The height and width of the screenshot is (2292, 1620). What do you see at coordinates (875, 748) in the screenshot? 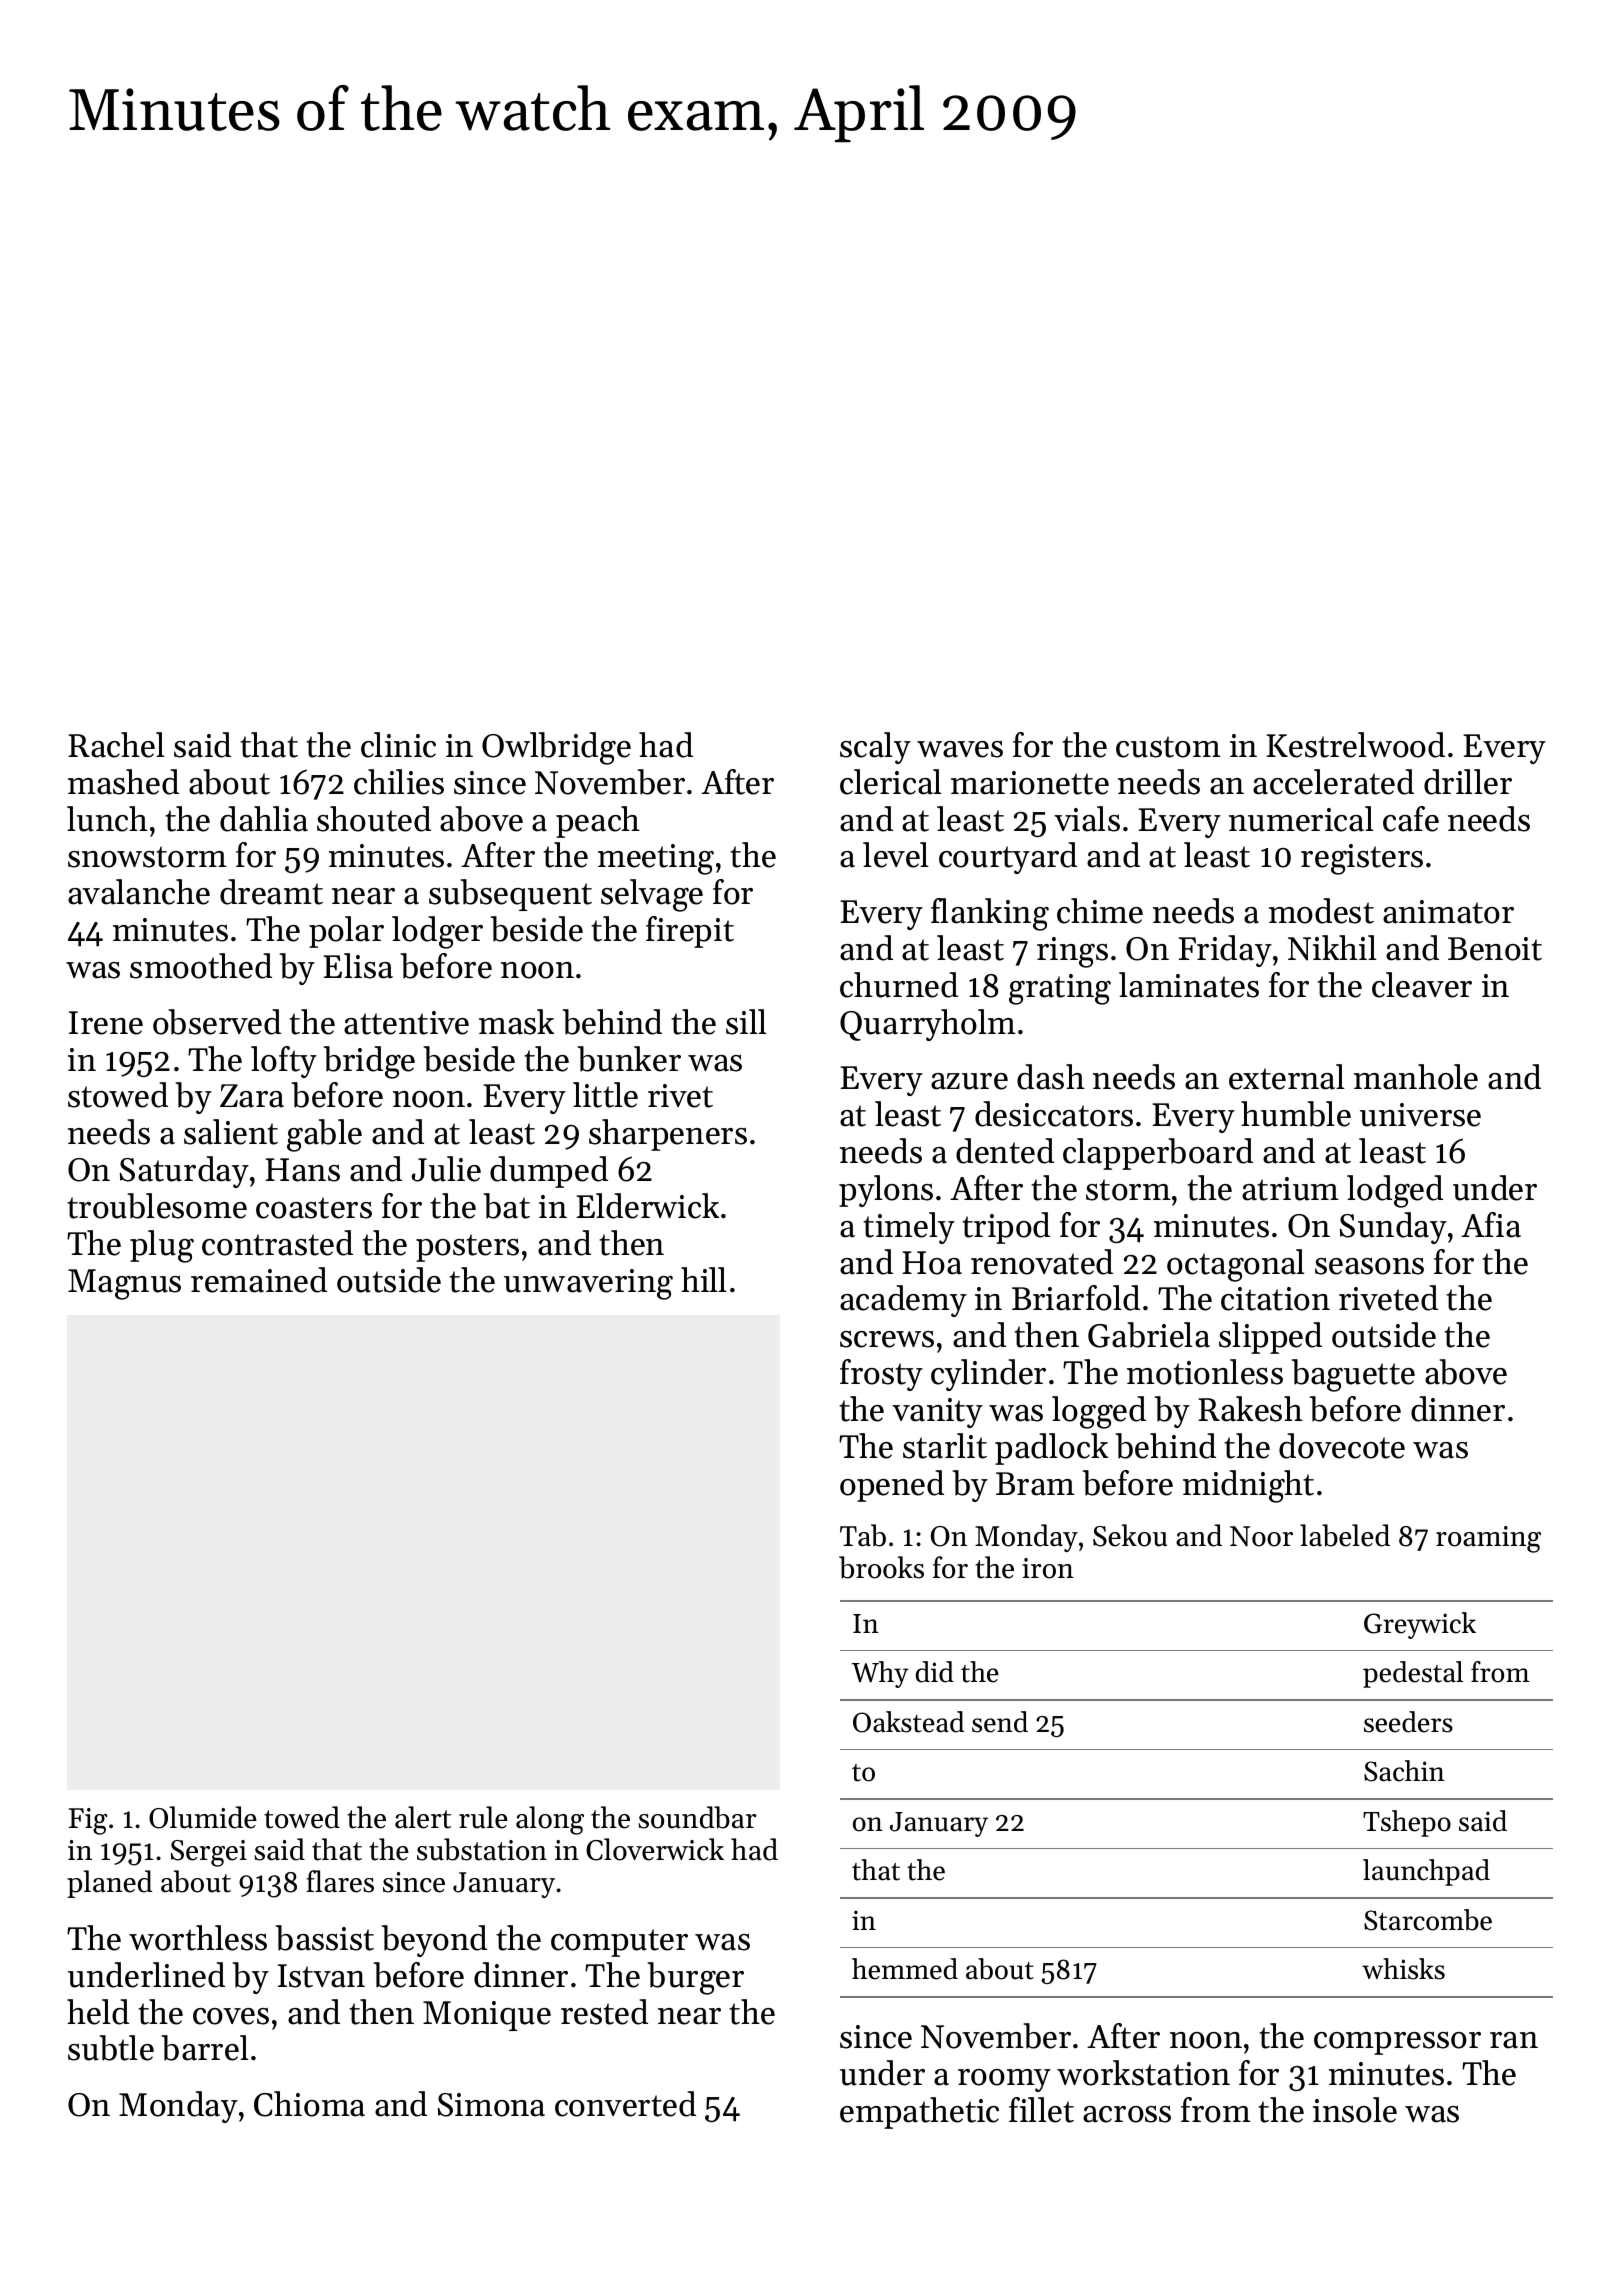
I see `scaly` at bounding box center [875, 748].
